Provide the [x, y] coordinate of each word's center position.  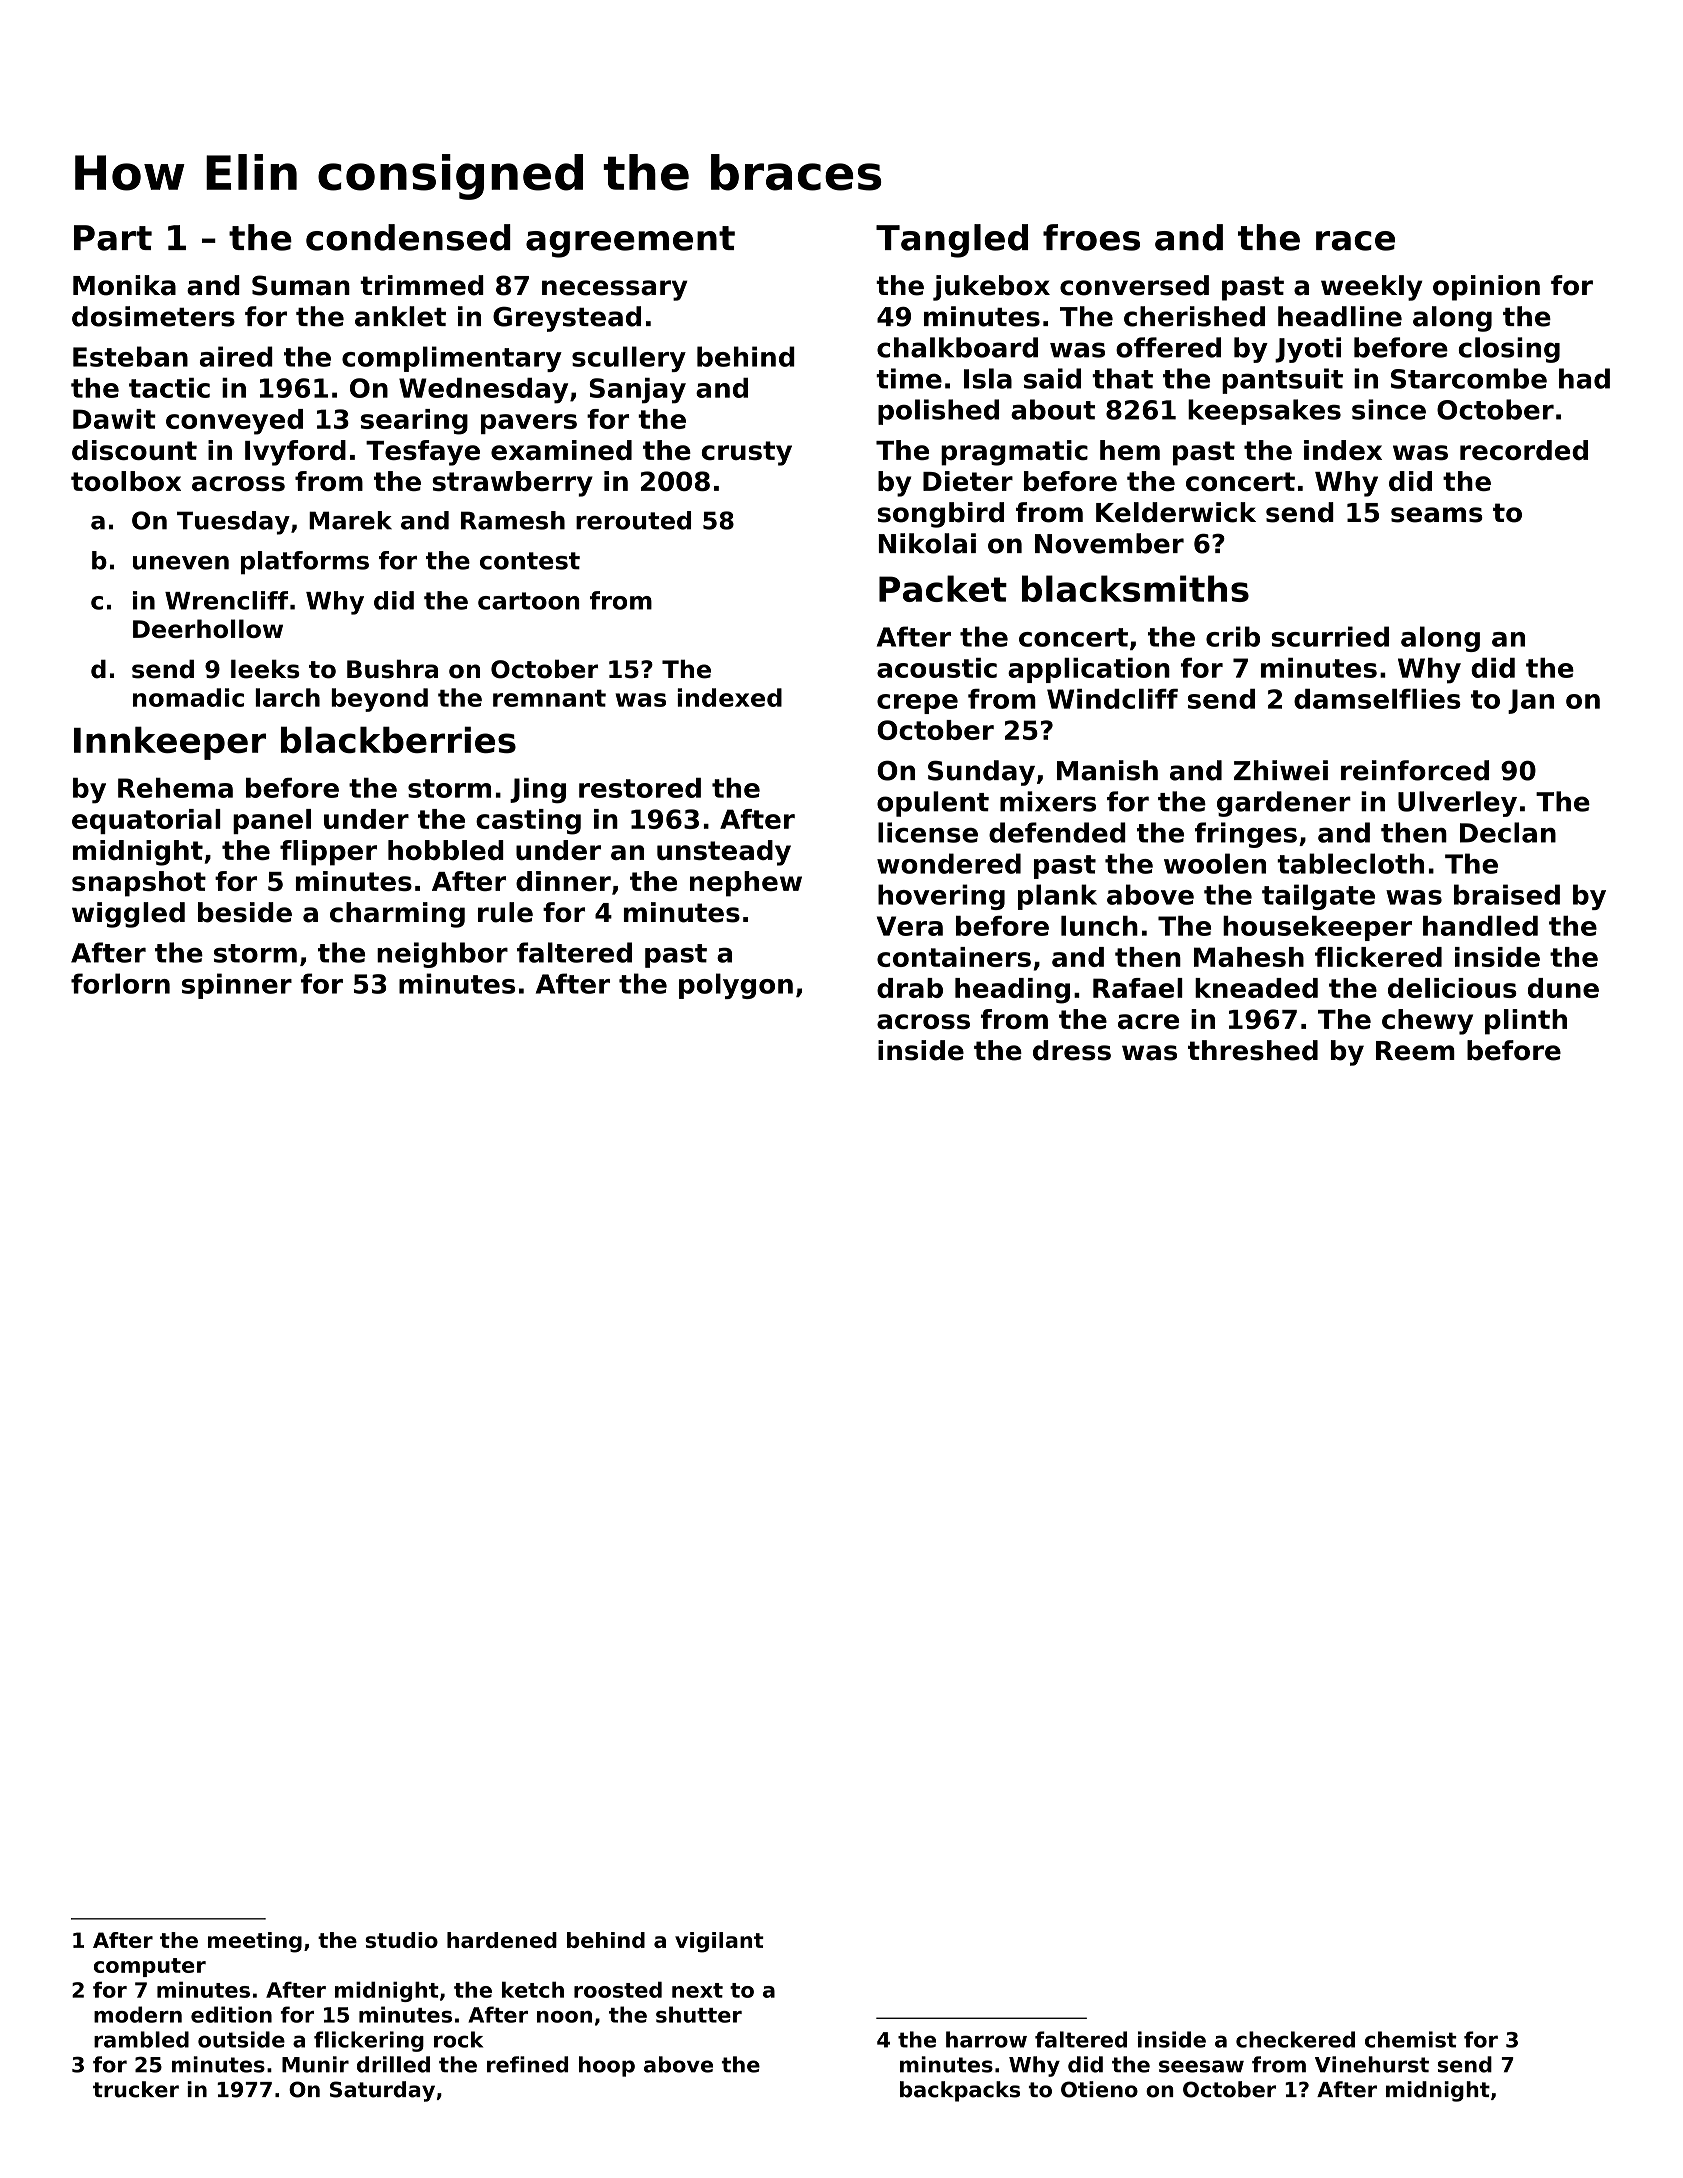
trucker [136, 2089]
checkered [1295, 2039]
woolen [1215, 863]
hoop [607, 2066]
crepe [917, 704]
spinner [237, 986]
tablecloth [1350, 863]
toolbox [126, 481]
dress [1072, 1050]
